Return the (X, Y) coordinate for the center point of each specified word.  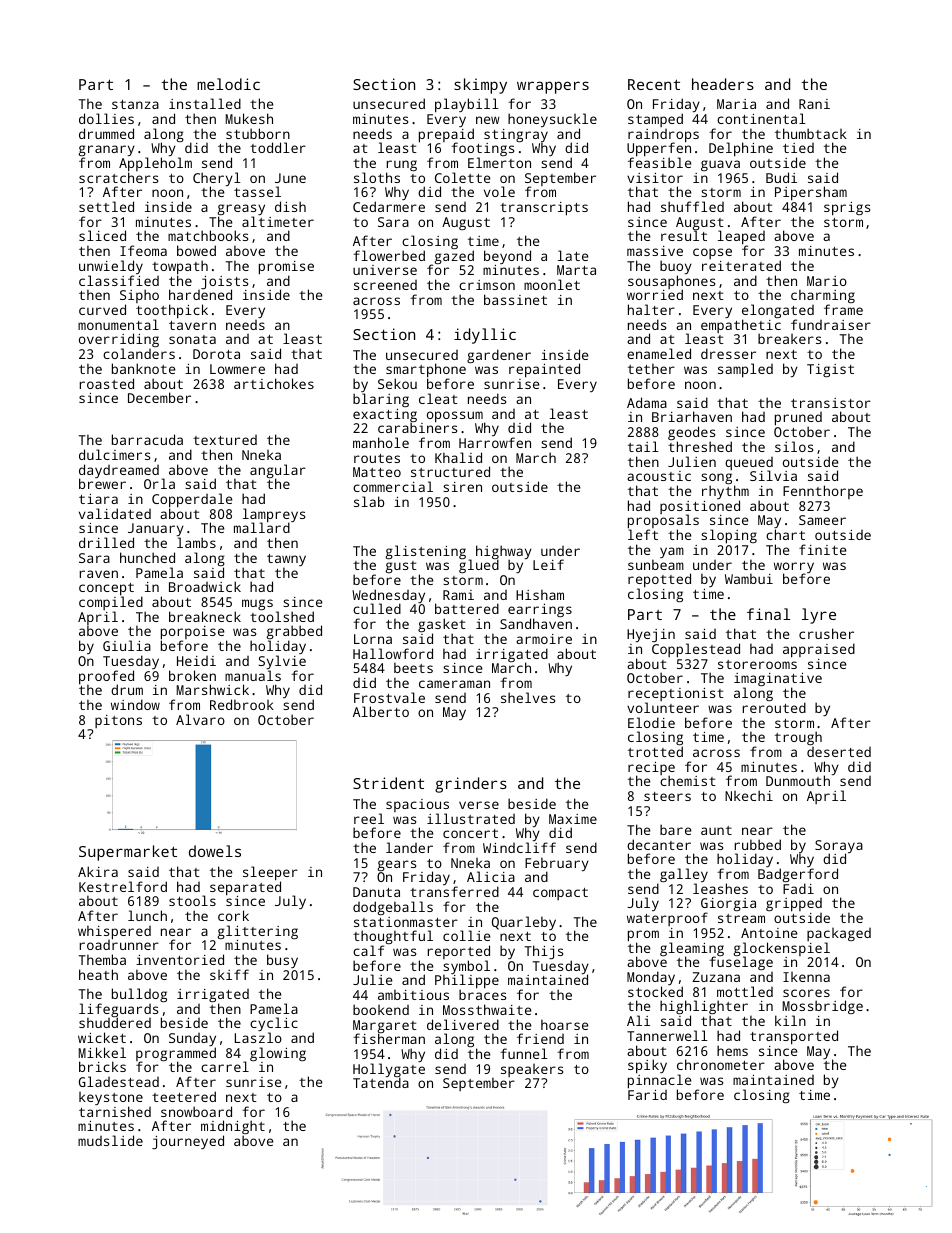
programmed (176, 1054)
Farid (647, 1095)
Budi (781, 177)
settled (106, 206)
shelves (528, 697)
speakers (532, 1070)
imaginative (778, 680)
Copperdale (192, 500)
